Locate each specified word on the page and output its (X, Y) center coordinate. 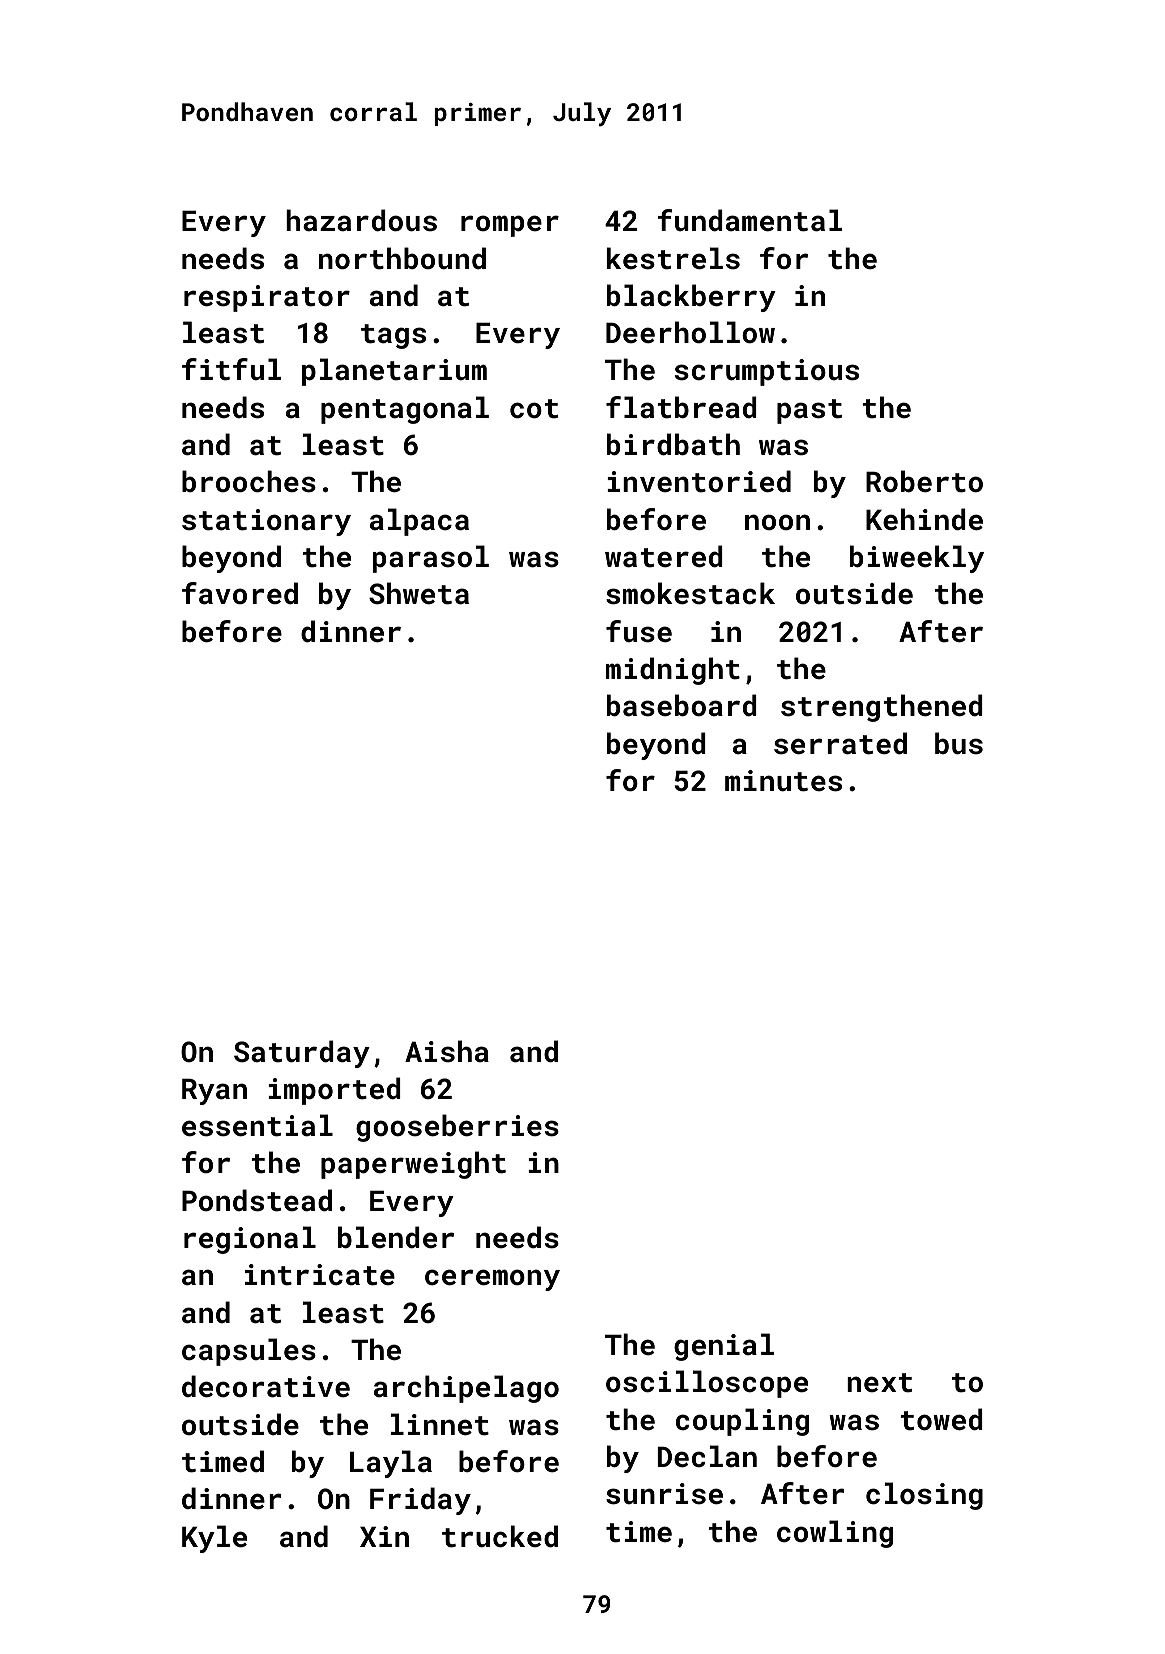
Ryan (214, 1092)
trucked (500, 1536)
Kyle (214, 1539)
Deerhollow (690, 332)
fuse (639, 631)
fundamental (750, 220)
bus (959, 743)
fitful (231, 369)
